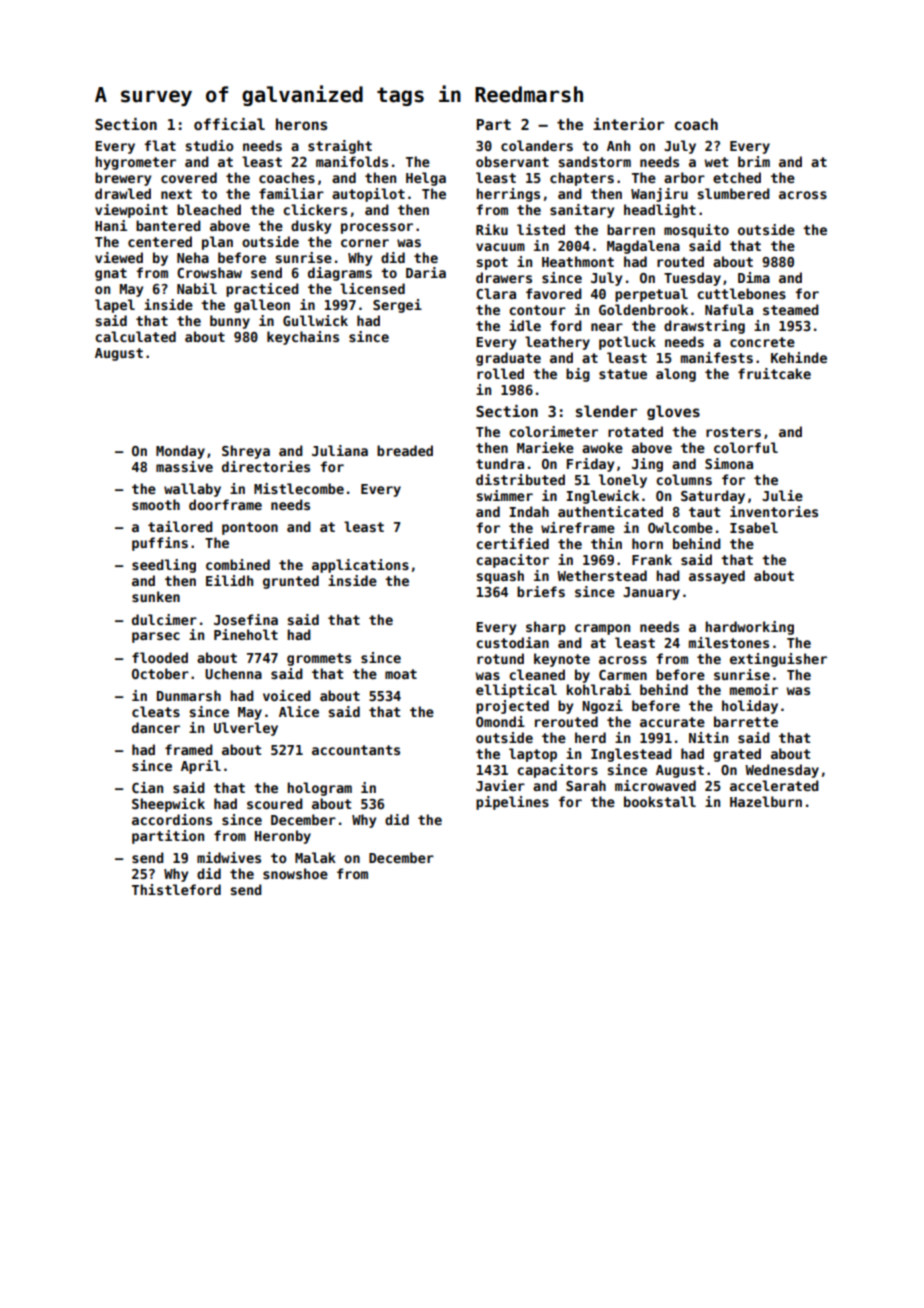 Image resolution: width=924 pixels, height=1308 pixels. Describe the element at coordinates (733, 193) in the image. I see `slumbered` at that location.
